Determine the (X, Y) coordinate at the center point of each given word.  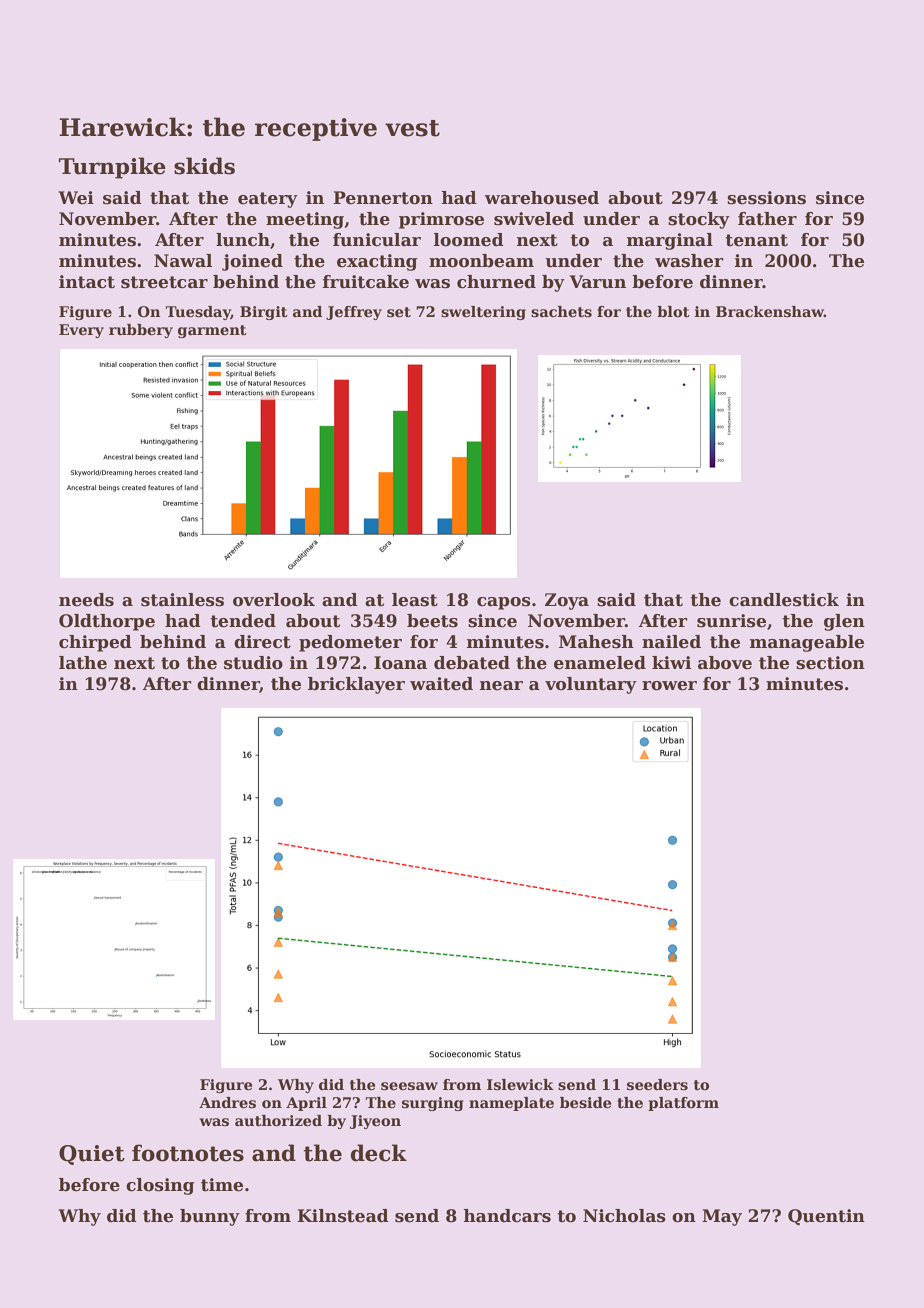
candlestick (784, 600)
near (501, 686)
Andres (227, 1102)
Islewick (520, 1084)
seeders (657, 1084)
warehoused (542, 198)
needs (86, 600)
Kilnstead (343, 1216)
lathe (83, 663)
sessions (766, 198)
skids (204, 166)
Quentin (826, 1217)
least (415, 600)
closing (160, 1186)
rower (669, 686)
